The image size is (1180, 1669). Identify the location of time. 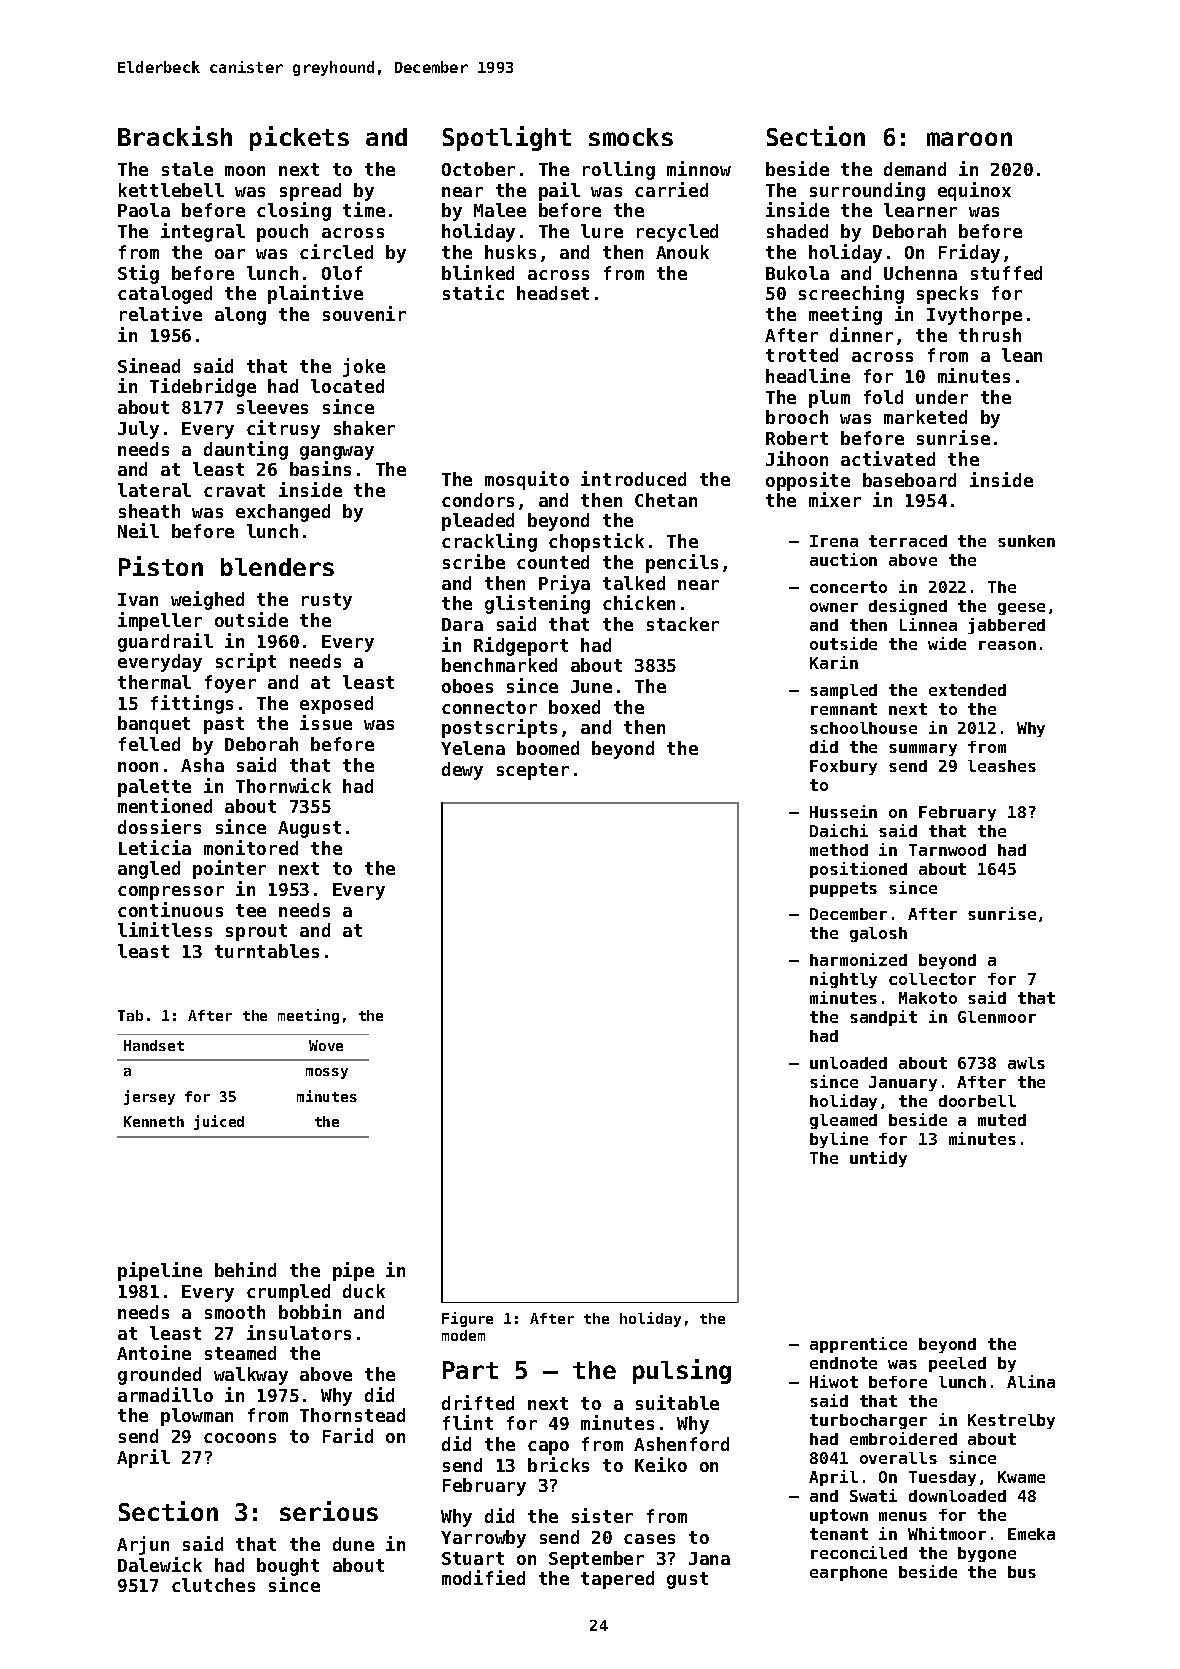
(364, 209).
